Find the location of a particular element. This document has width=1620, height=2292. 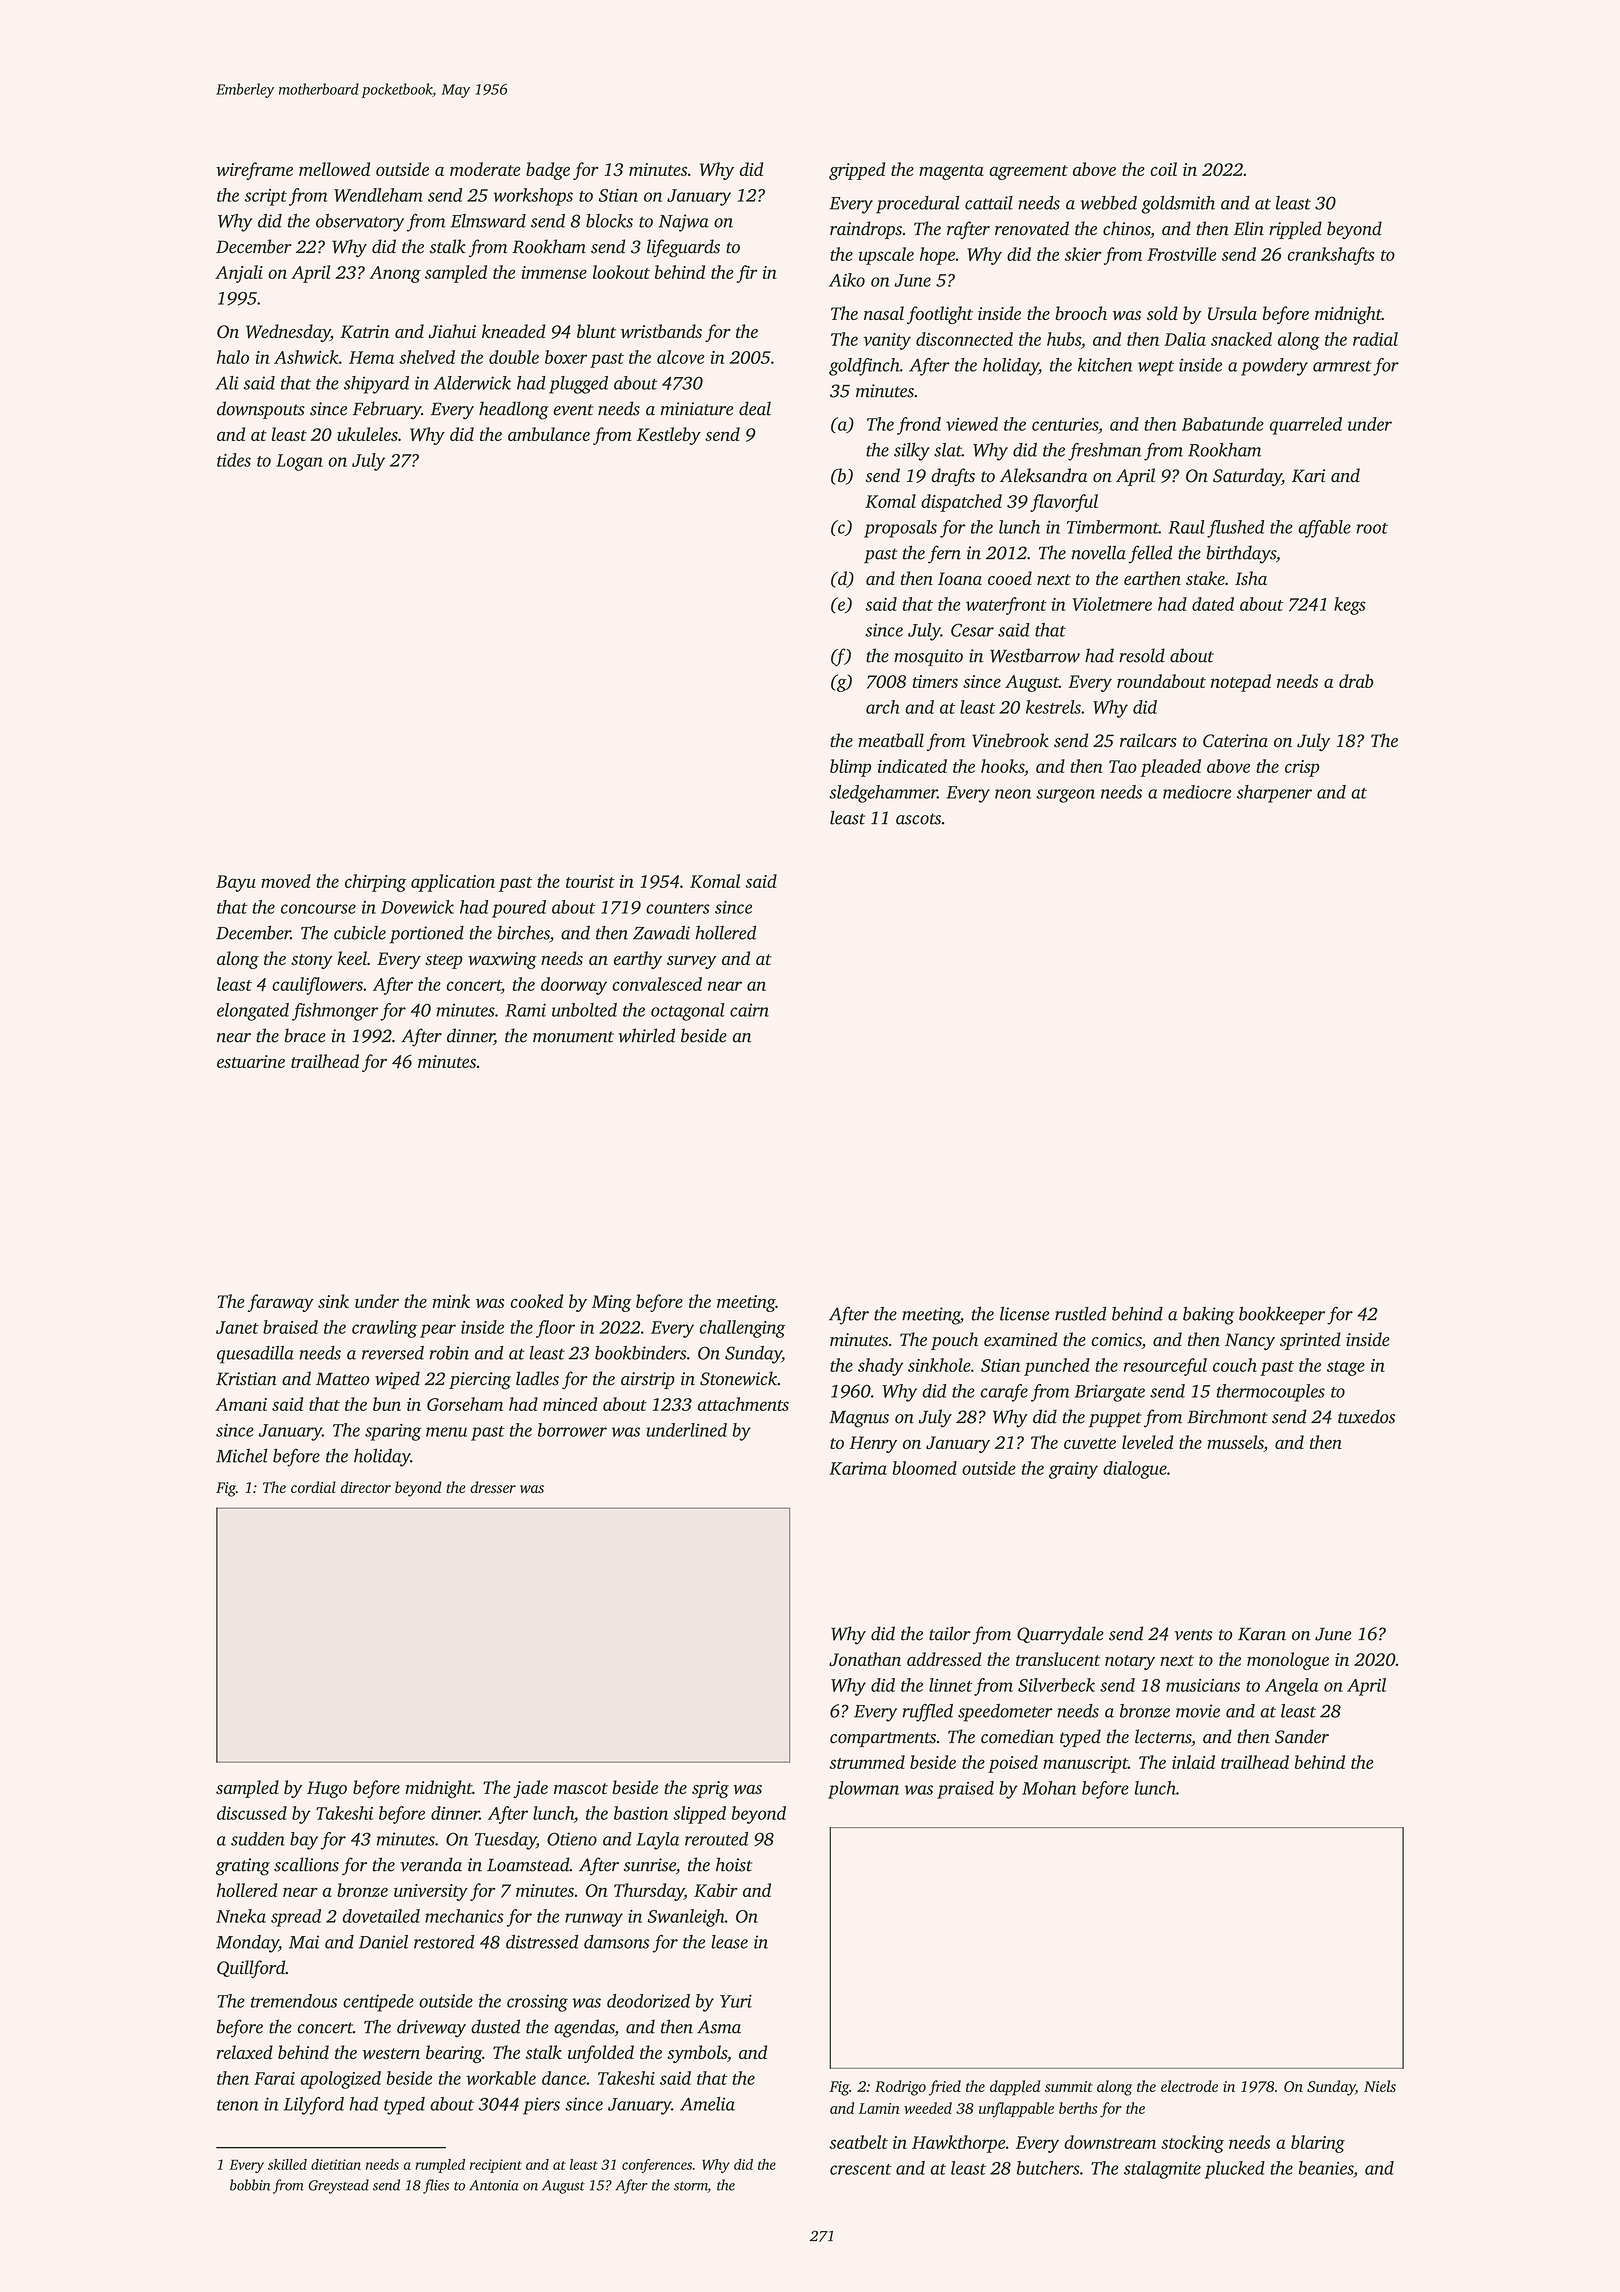

mosquito is located at coordinates (928, 657).
